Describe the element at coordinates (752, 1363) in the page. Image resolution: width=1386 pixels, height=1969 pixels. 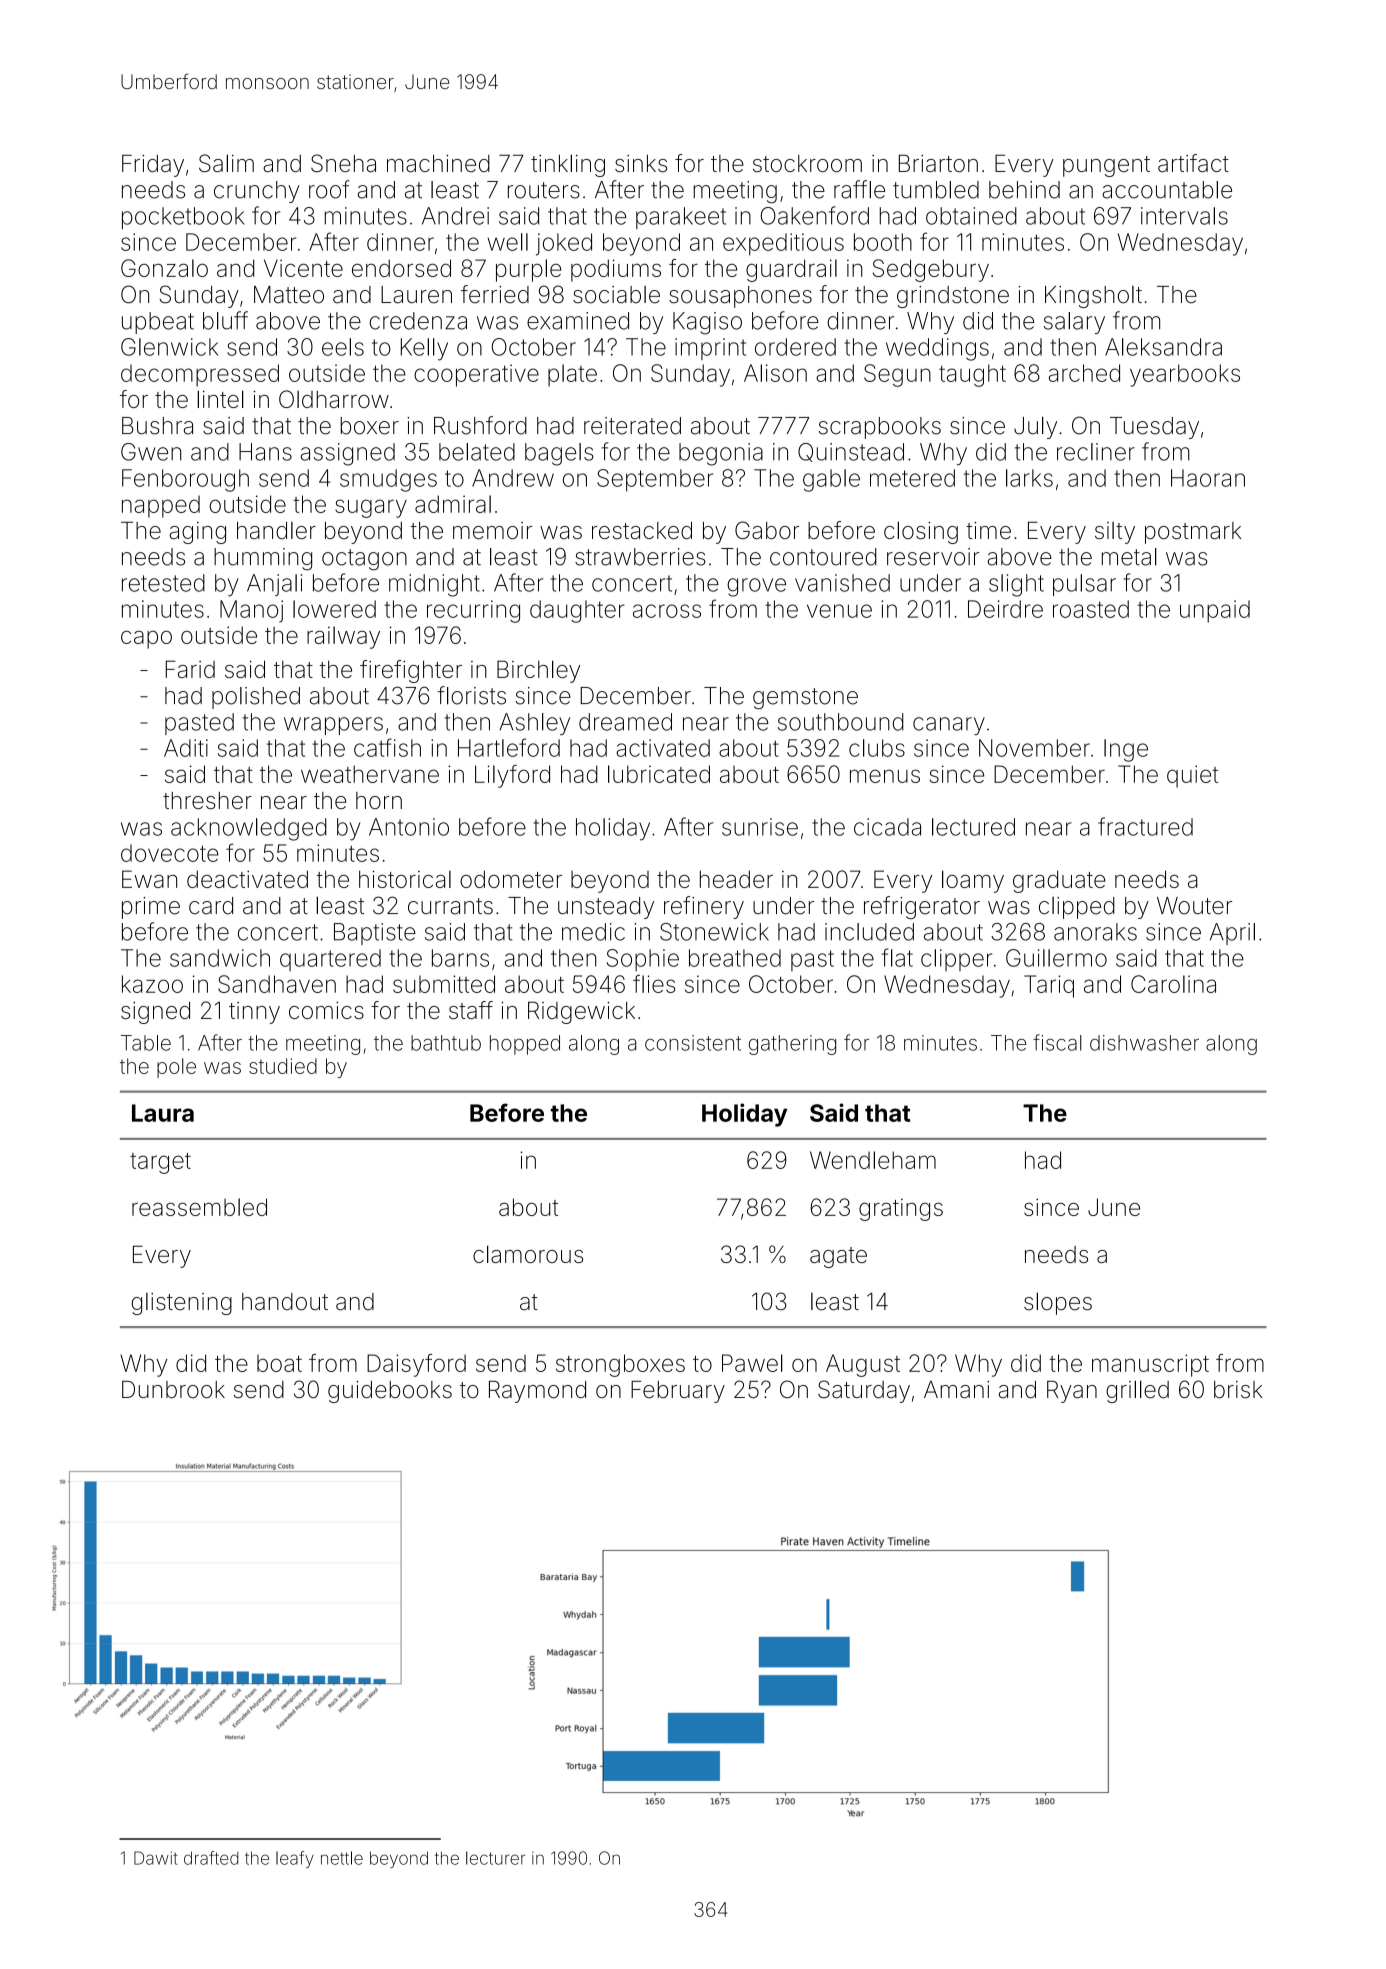
I see `Pawel` at that location.
